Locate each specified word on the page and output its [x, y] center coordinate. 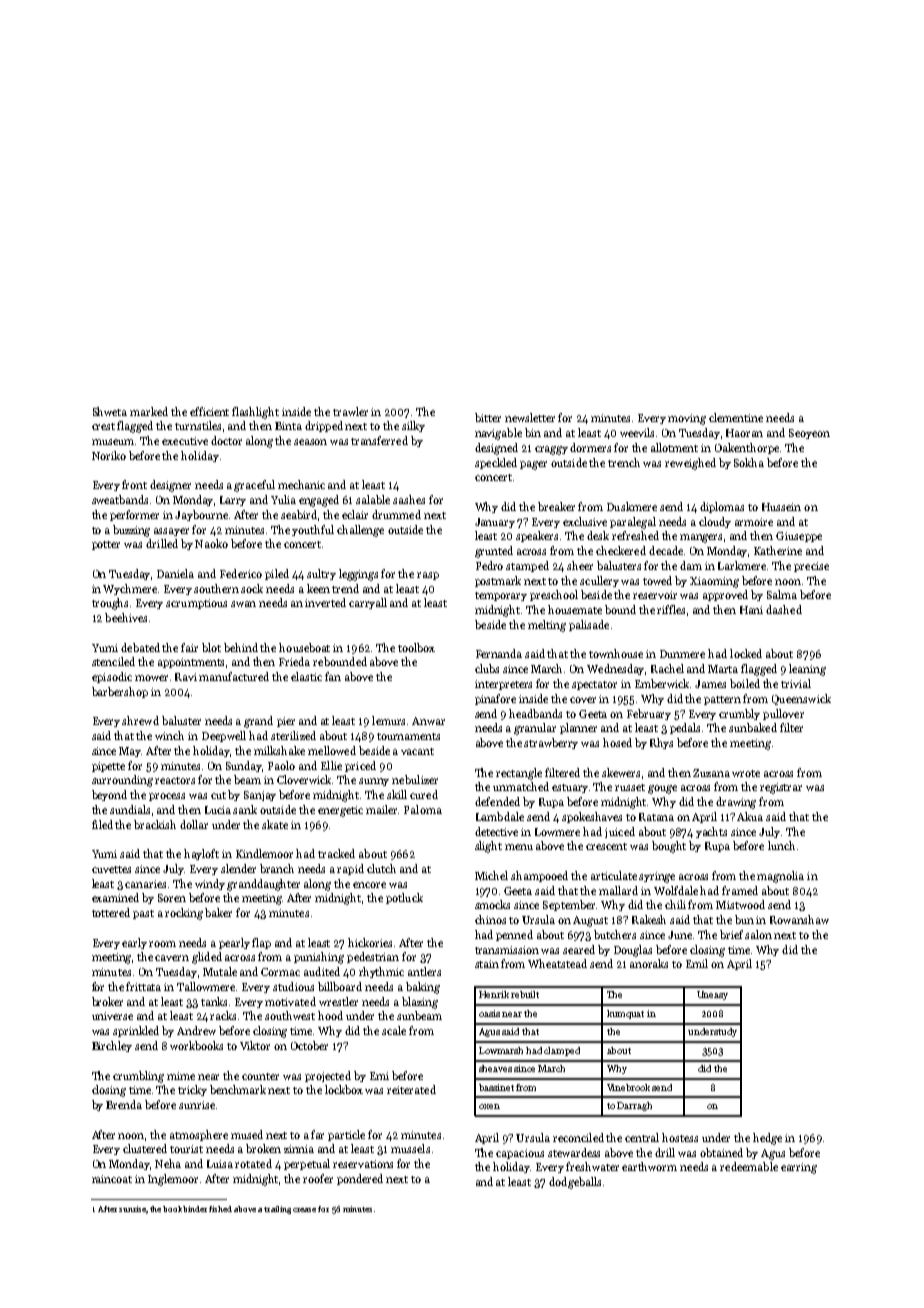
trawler [350, 411]
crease [304, 1210]
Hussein [781, 507]
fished [220, 1209]
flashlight [255, 413]
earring [799, 1168]
